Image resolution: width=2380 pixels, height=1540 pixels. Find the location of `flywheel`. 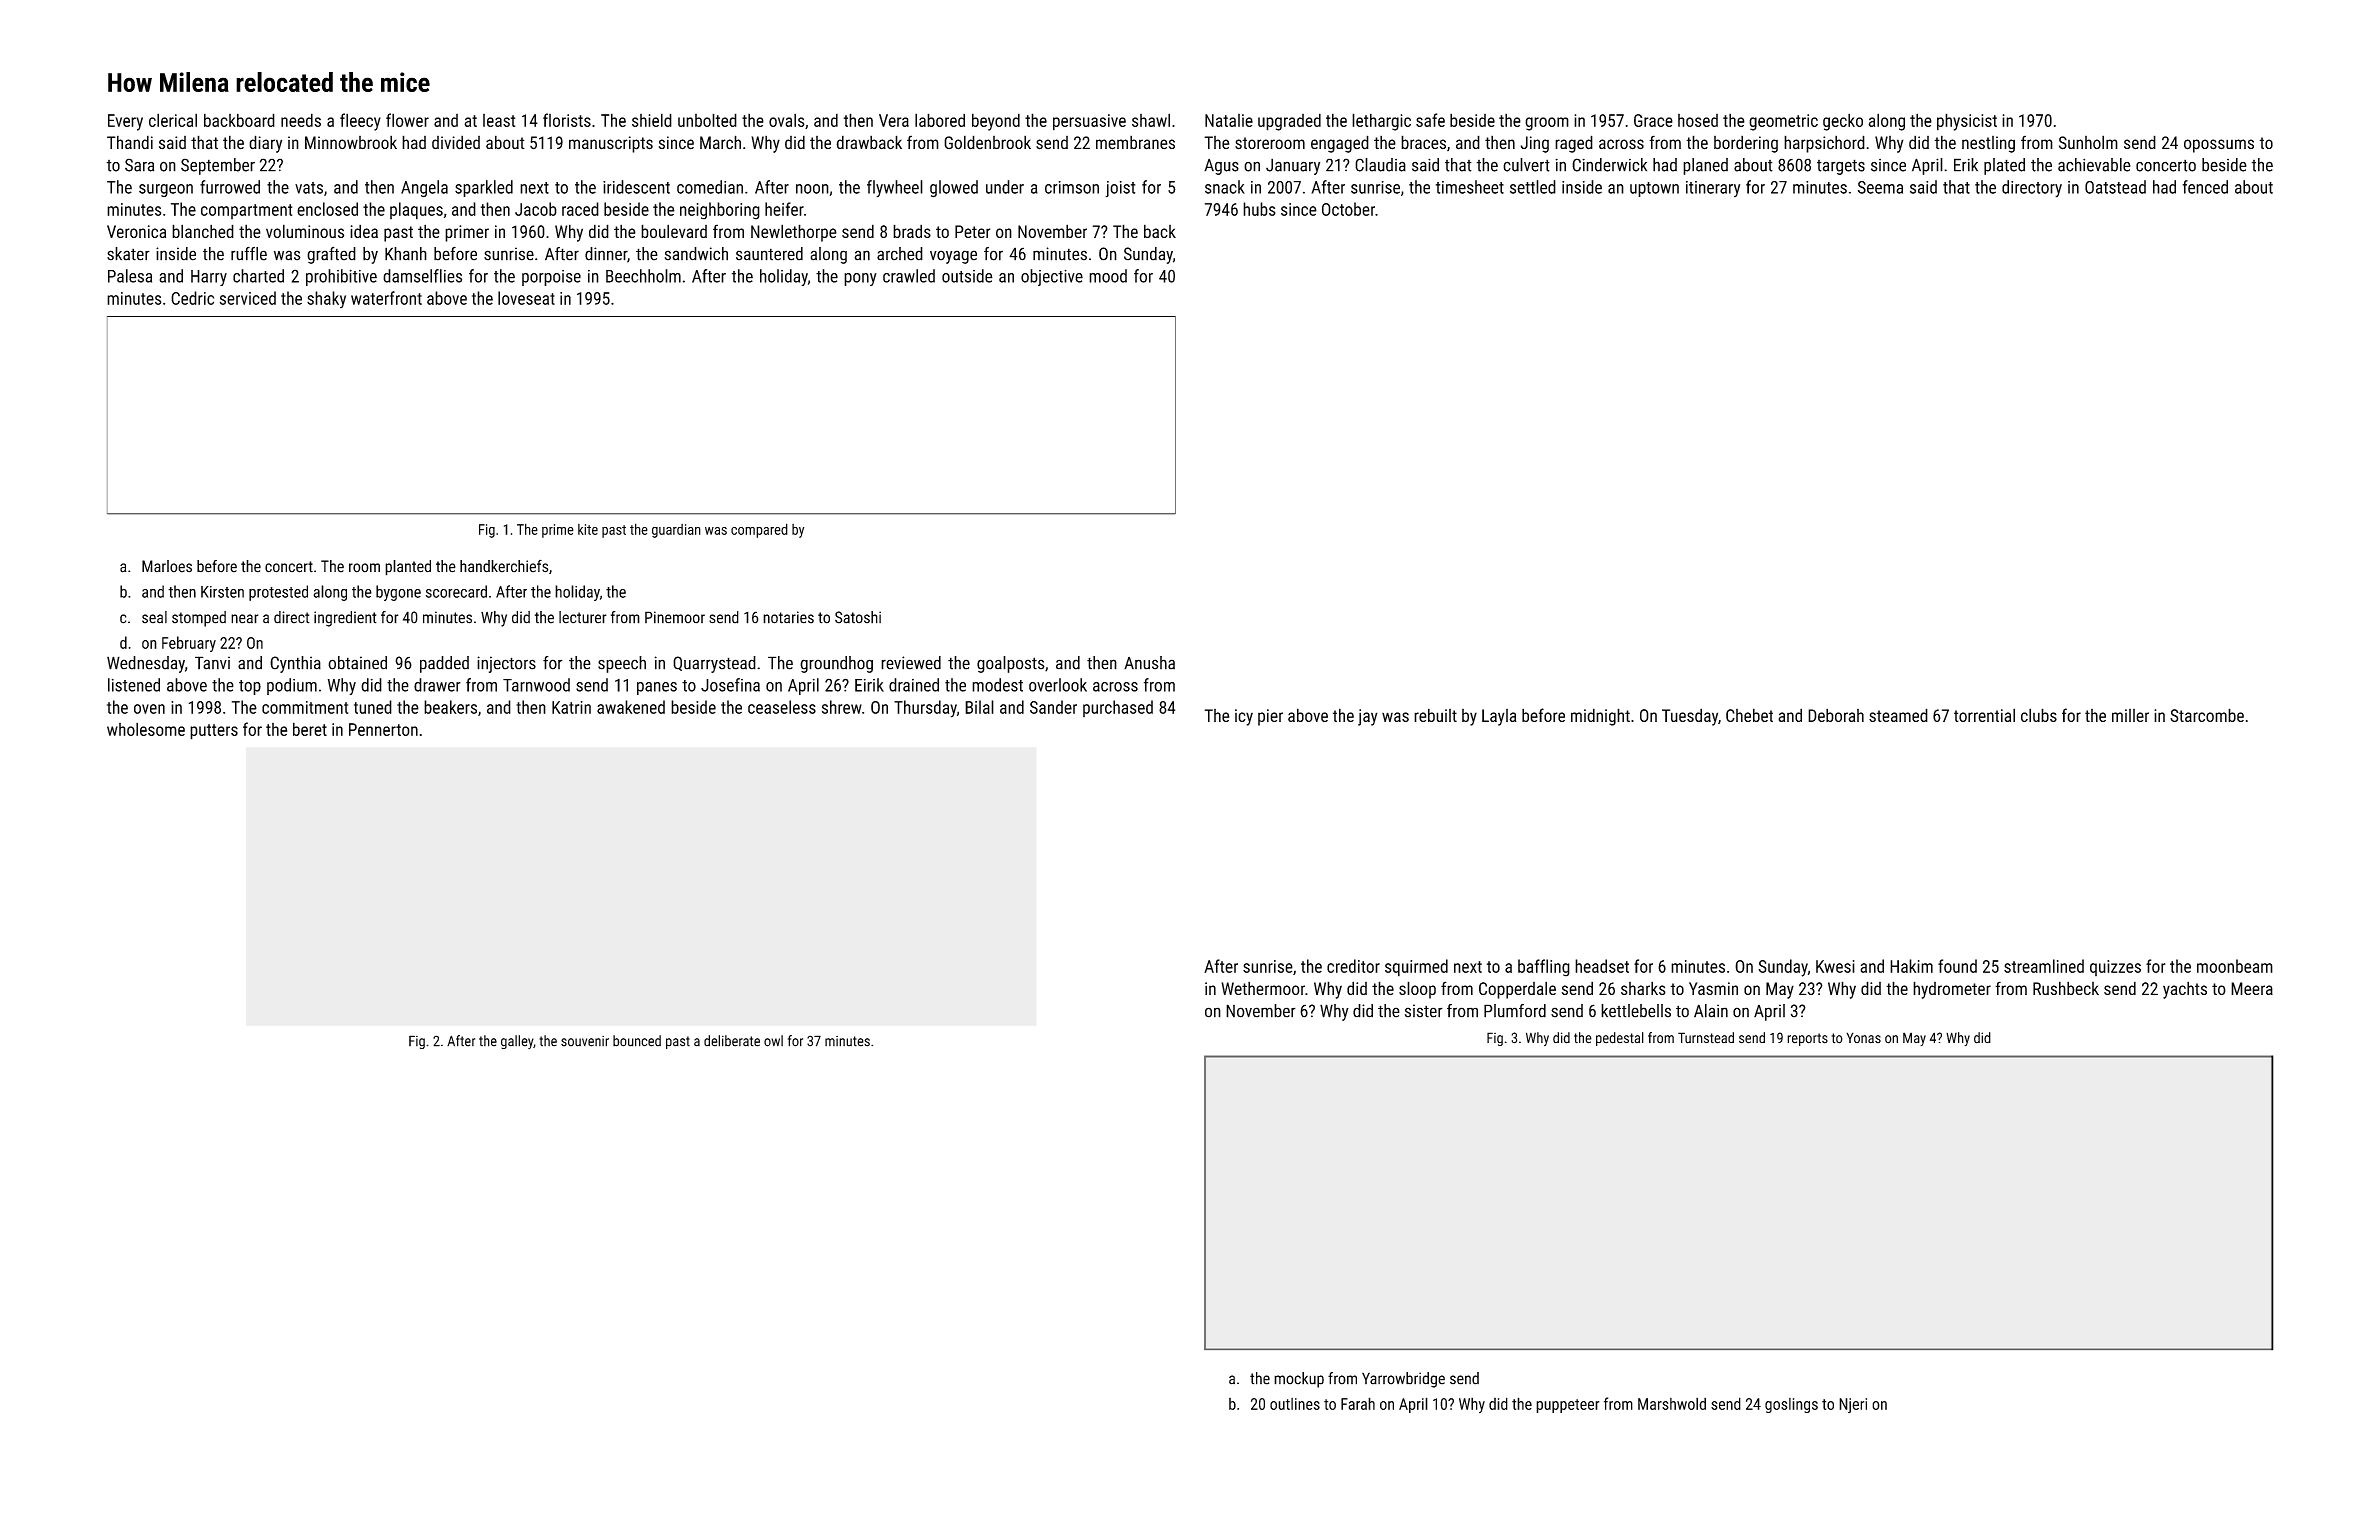

flywheel is located at coordinates (895, 189).
